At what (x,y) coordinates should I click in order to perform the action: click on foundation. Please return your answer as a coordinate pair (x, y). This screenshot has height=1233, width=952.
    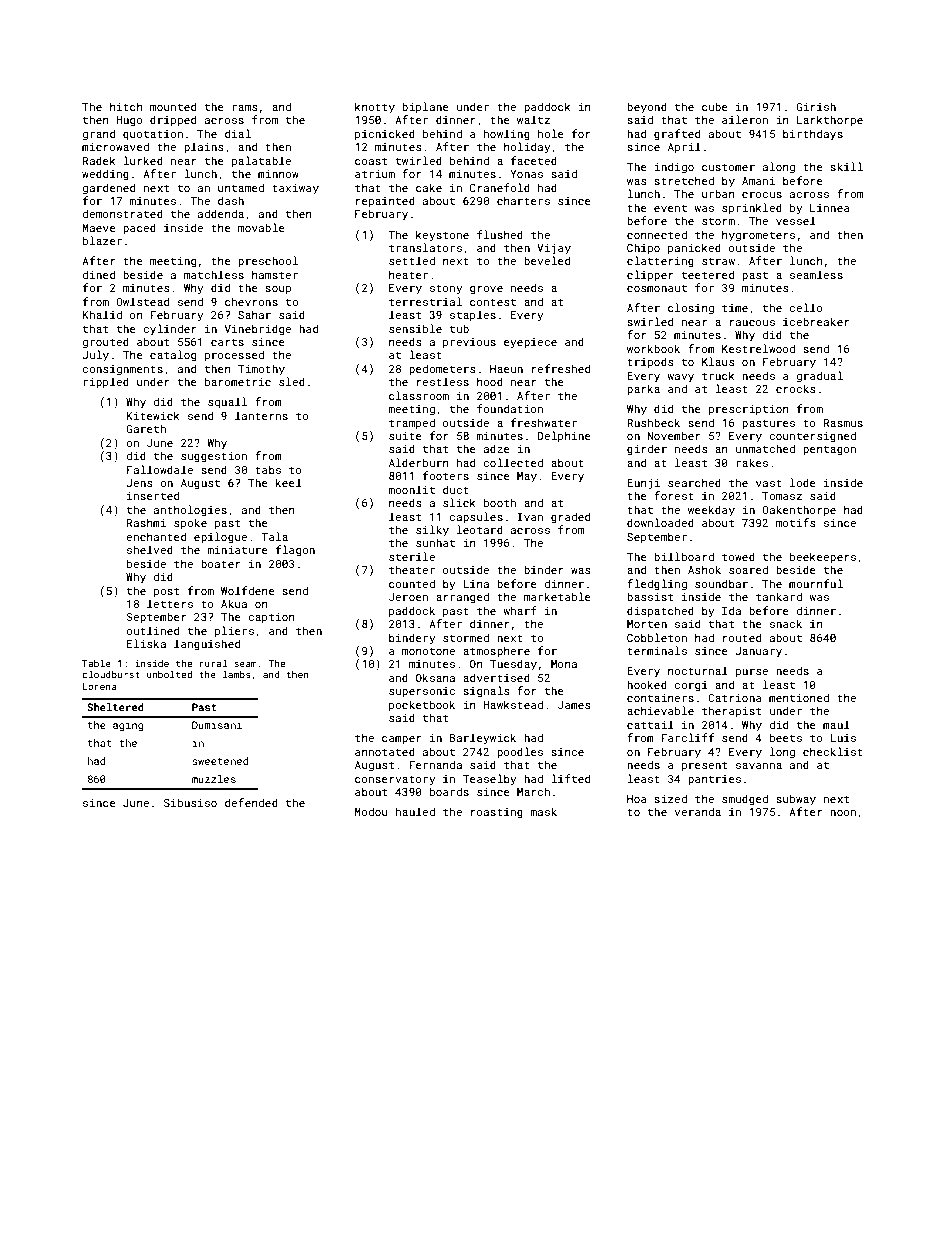
    Looking at the image, I should click on (510, 408).
